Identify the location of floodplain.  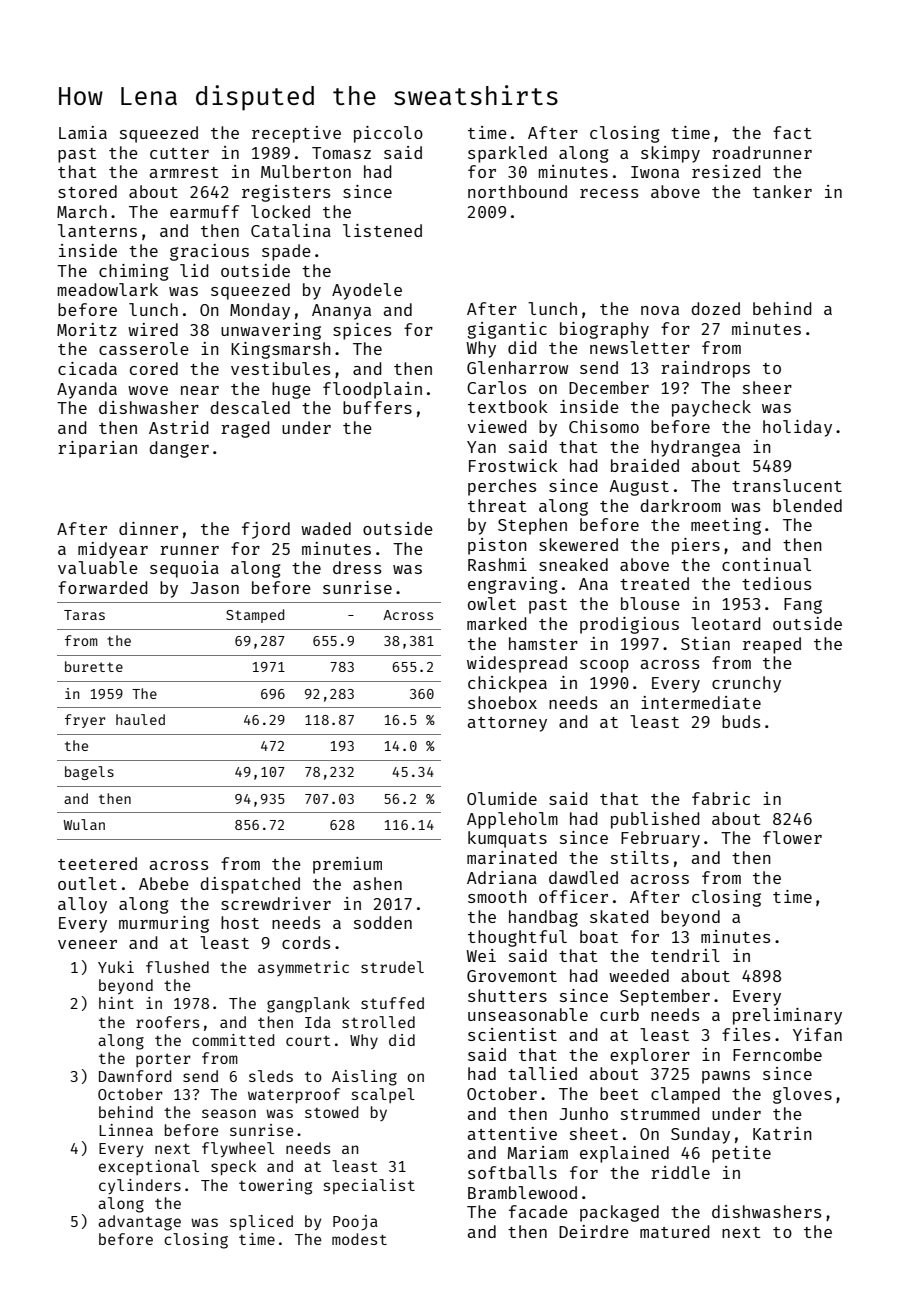
(372, 390).
